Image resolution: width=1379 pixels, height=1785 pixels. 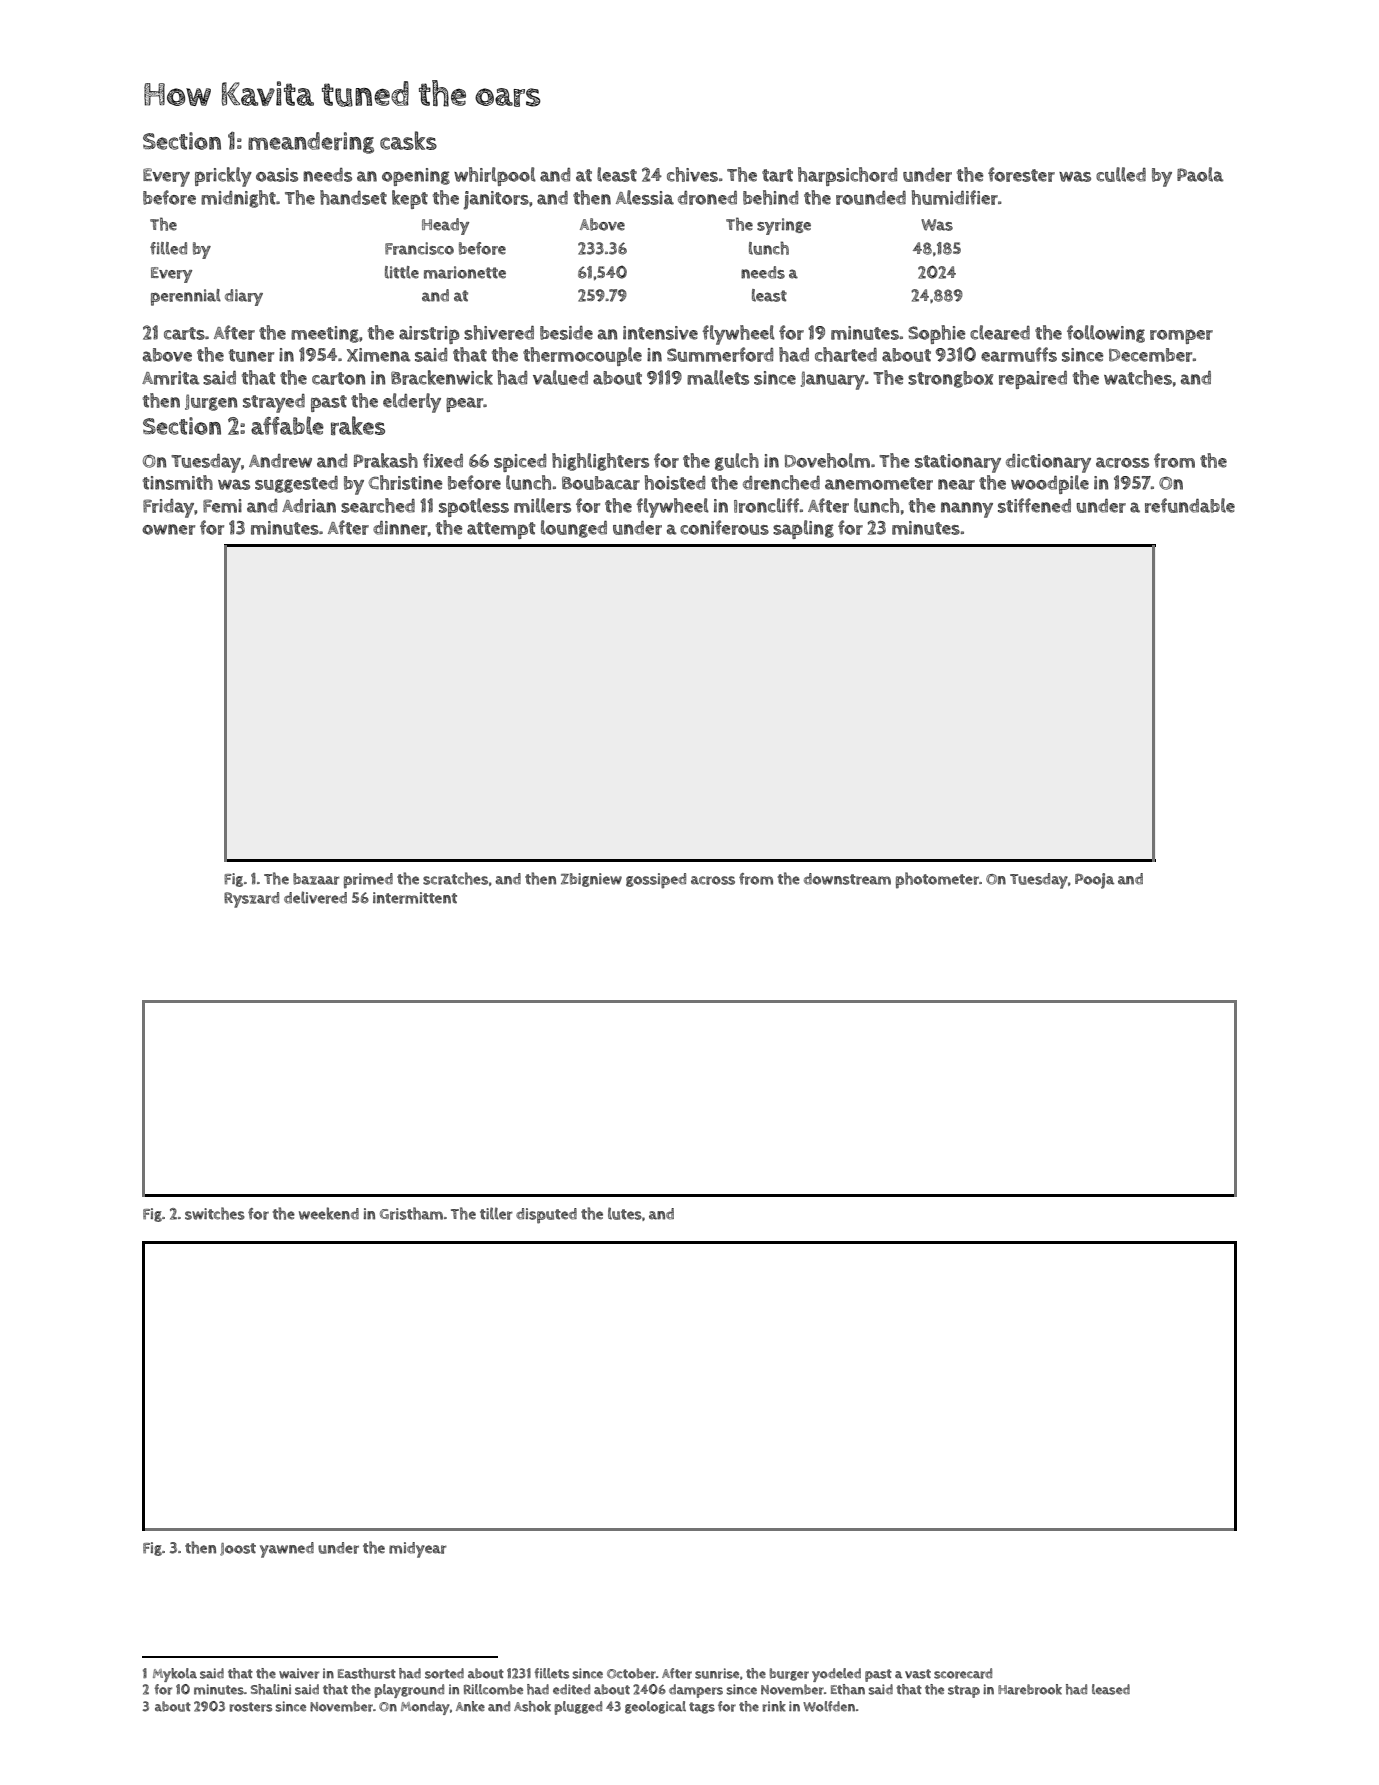 I want to click on Pooja, so click(x=1094, y=881).
